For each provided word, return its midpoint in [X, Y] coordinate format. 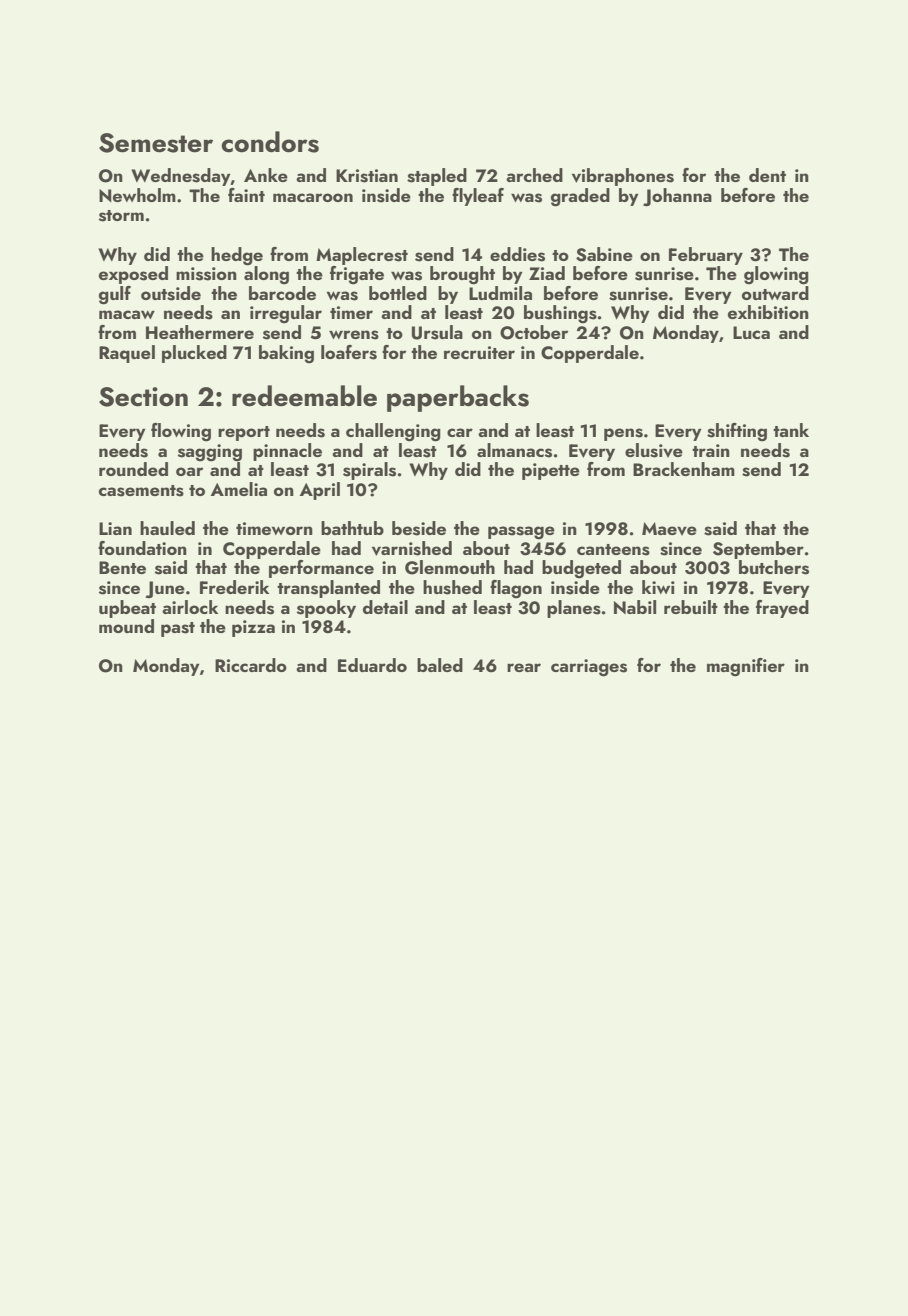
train [711, 450]
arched [534, 175]
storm [121, 216]
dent [767, 175]
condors [270, 142]
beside [419, 528]
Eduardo [372, 665]
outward [775, 293]
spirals [369, 471]
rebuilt [691, 607]
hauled [167, 528]
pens [623, 434]
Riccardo [251, 665]
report [244, 433]
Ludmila [500, 293]
